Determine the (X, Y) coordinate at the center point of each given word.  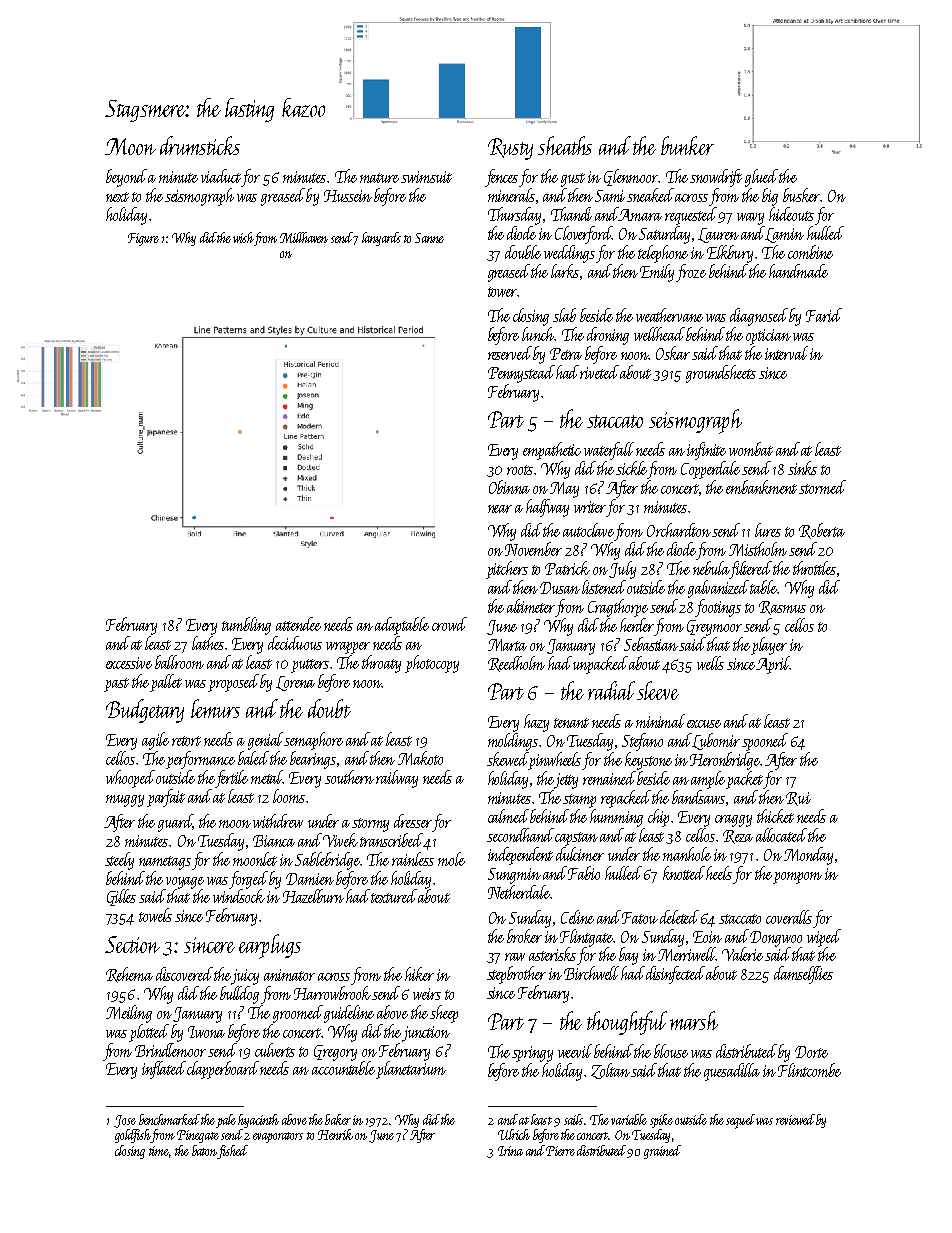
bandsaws (698, 797)
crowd (449, 624)
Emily (657, 273)
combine (810, 252)
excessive (129, 663)
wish (243, 237)
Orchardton (679, 530)
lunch (538, 334)
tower (502, 292)
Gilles (121, 897)
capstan (576, 839)
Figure (143, 239)
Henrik (335, 1134)
